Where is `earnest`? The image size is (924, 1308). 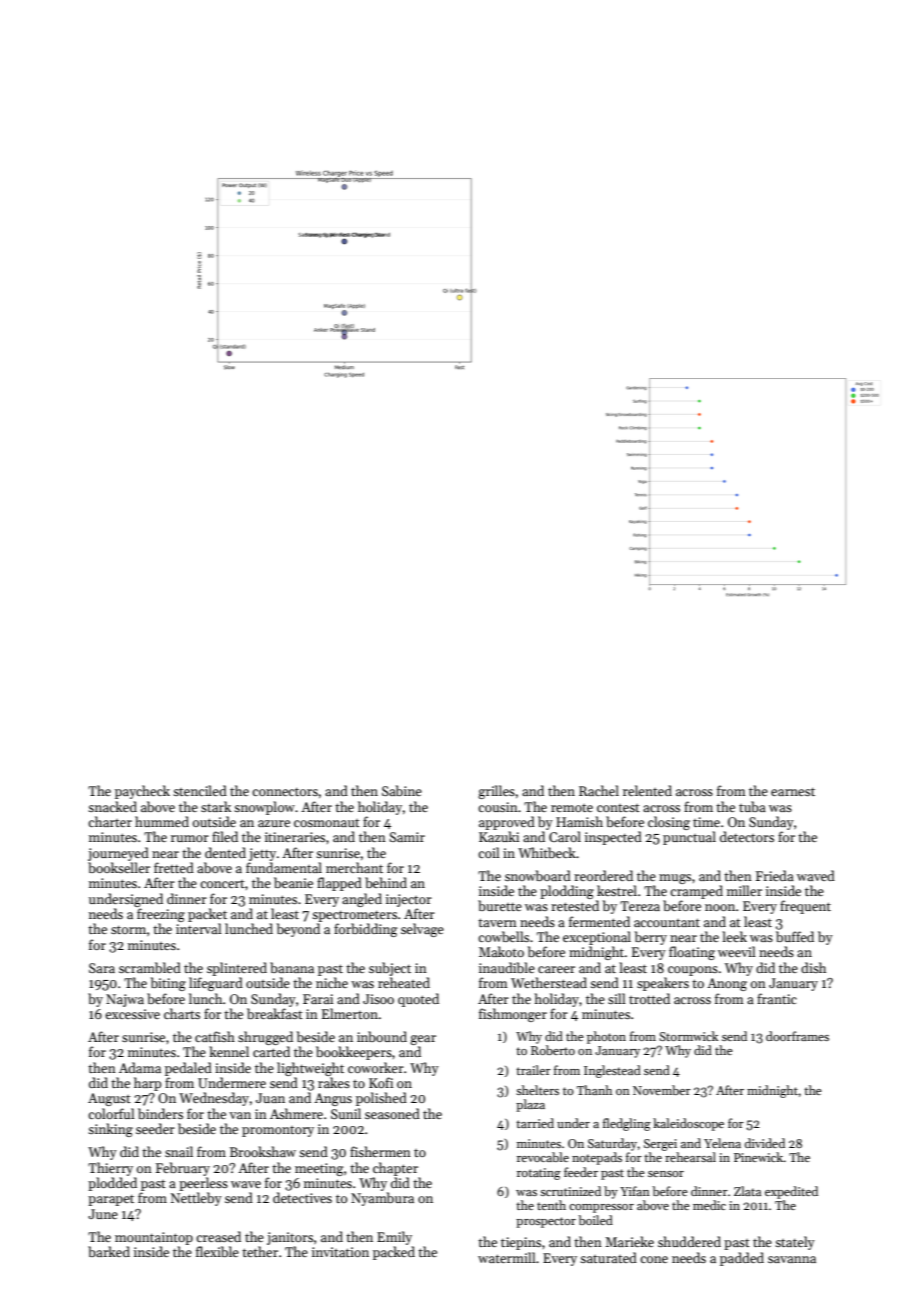
earnest is located at coordinates (793, 791).
